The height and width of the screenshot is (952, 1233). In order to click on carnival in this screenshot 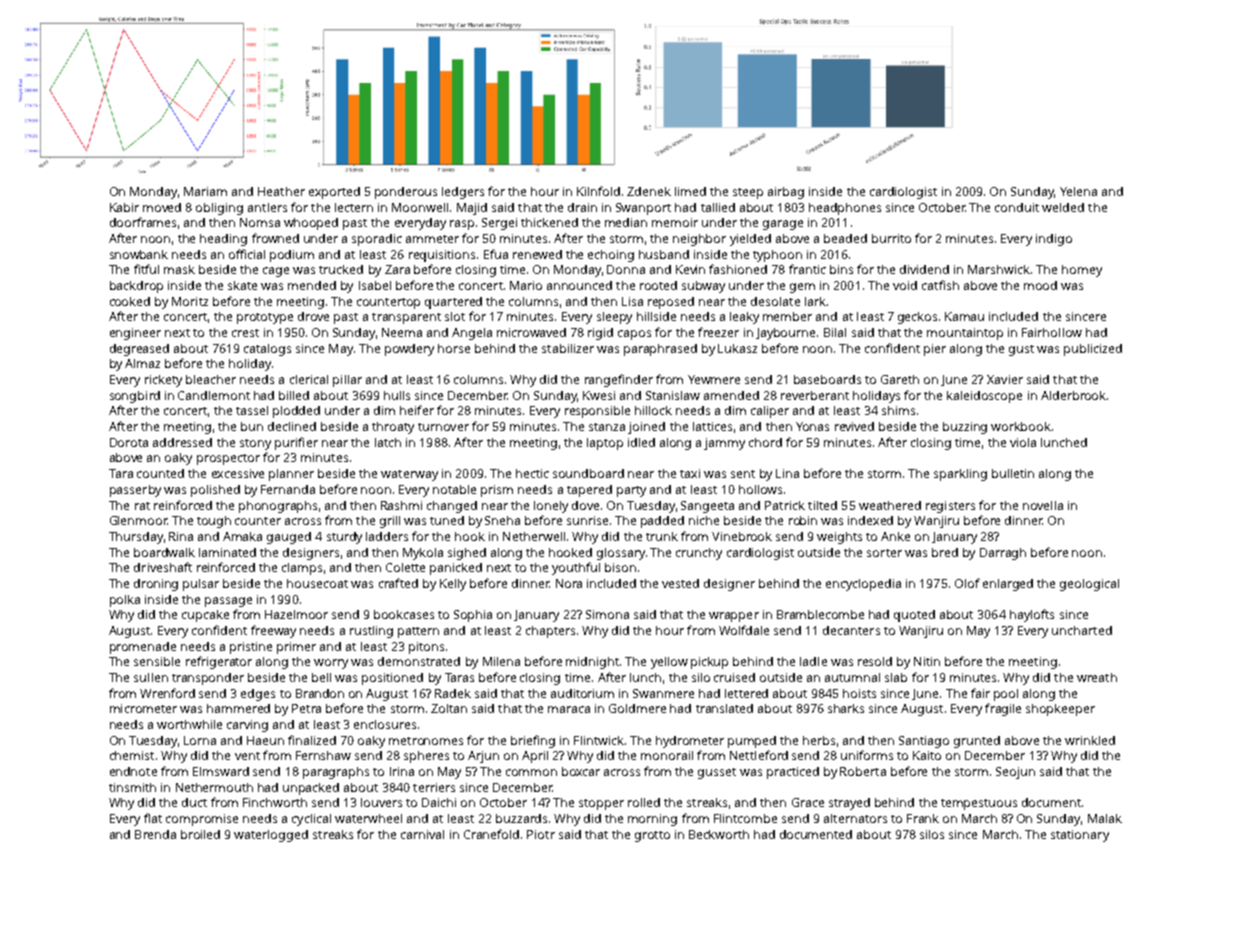, I will do `click(422, 834)`.
